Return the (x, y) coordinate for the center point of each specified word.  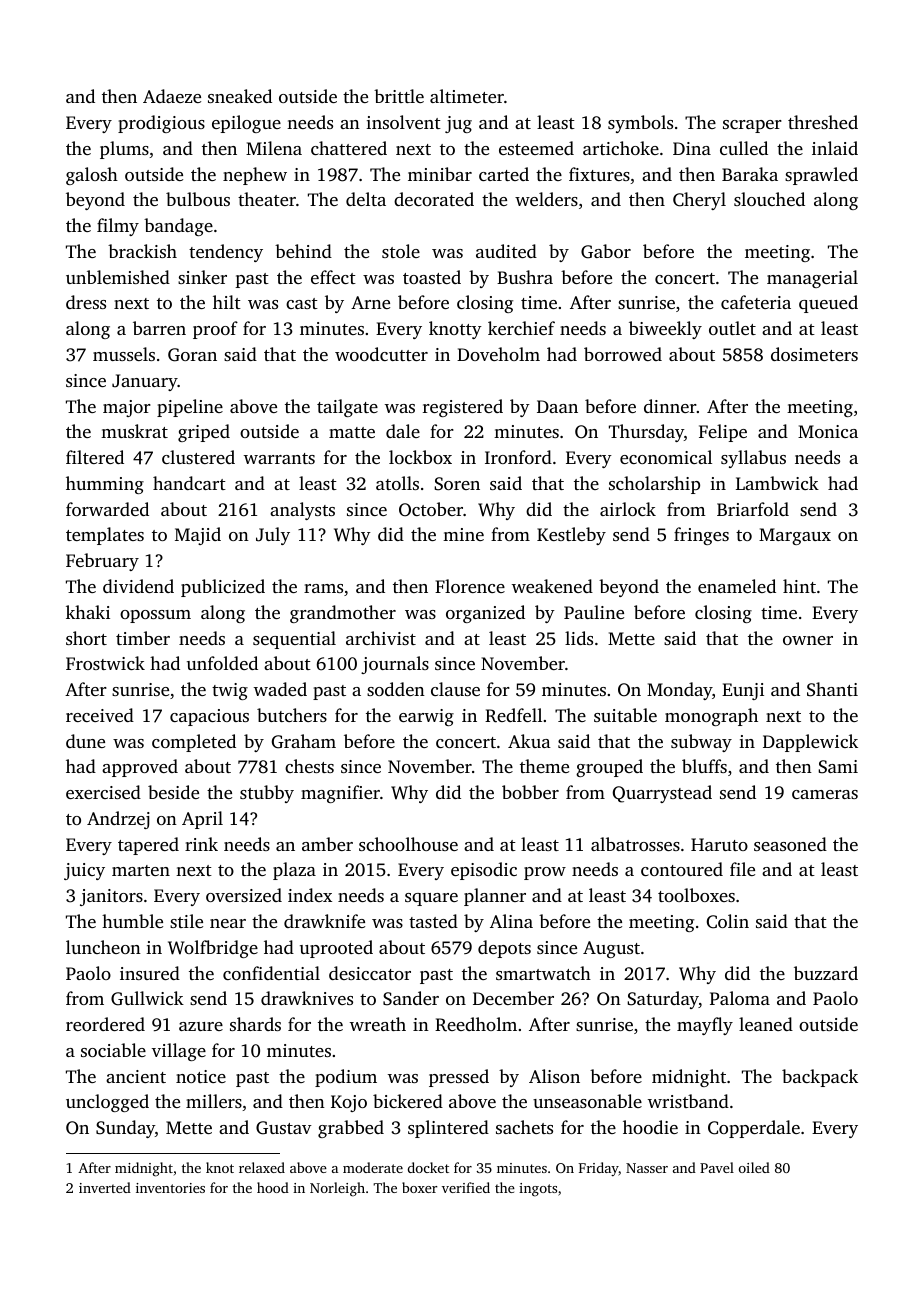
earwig (426, 717)
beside (173, 792)
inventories (170, 1188)
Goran (192, 355)
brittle (399, 96)
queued (828, 304)
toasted (432, 277)
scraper (752, 126)
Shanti (832, 689)
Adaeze (172, 96)
